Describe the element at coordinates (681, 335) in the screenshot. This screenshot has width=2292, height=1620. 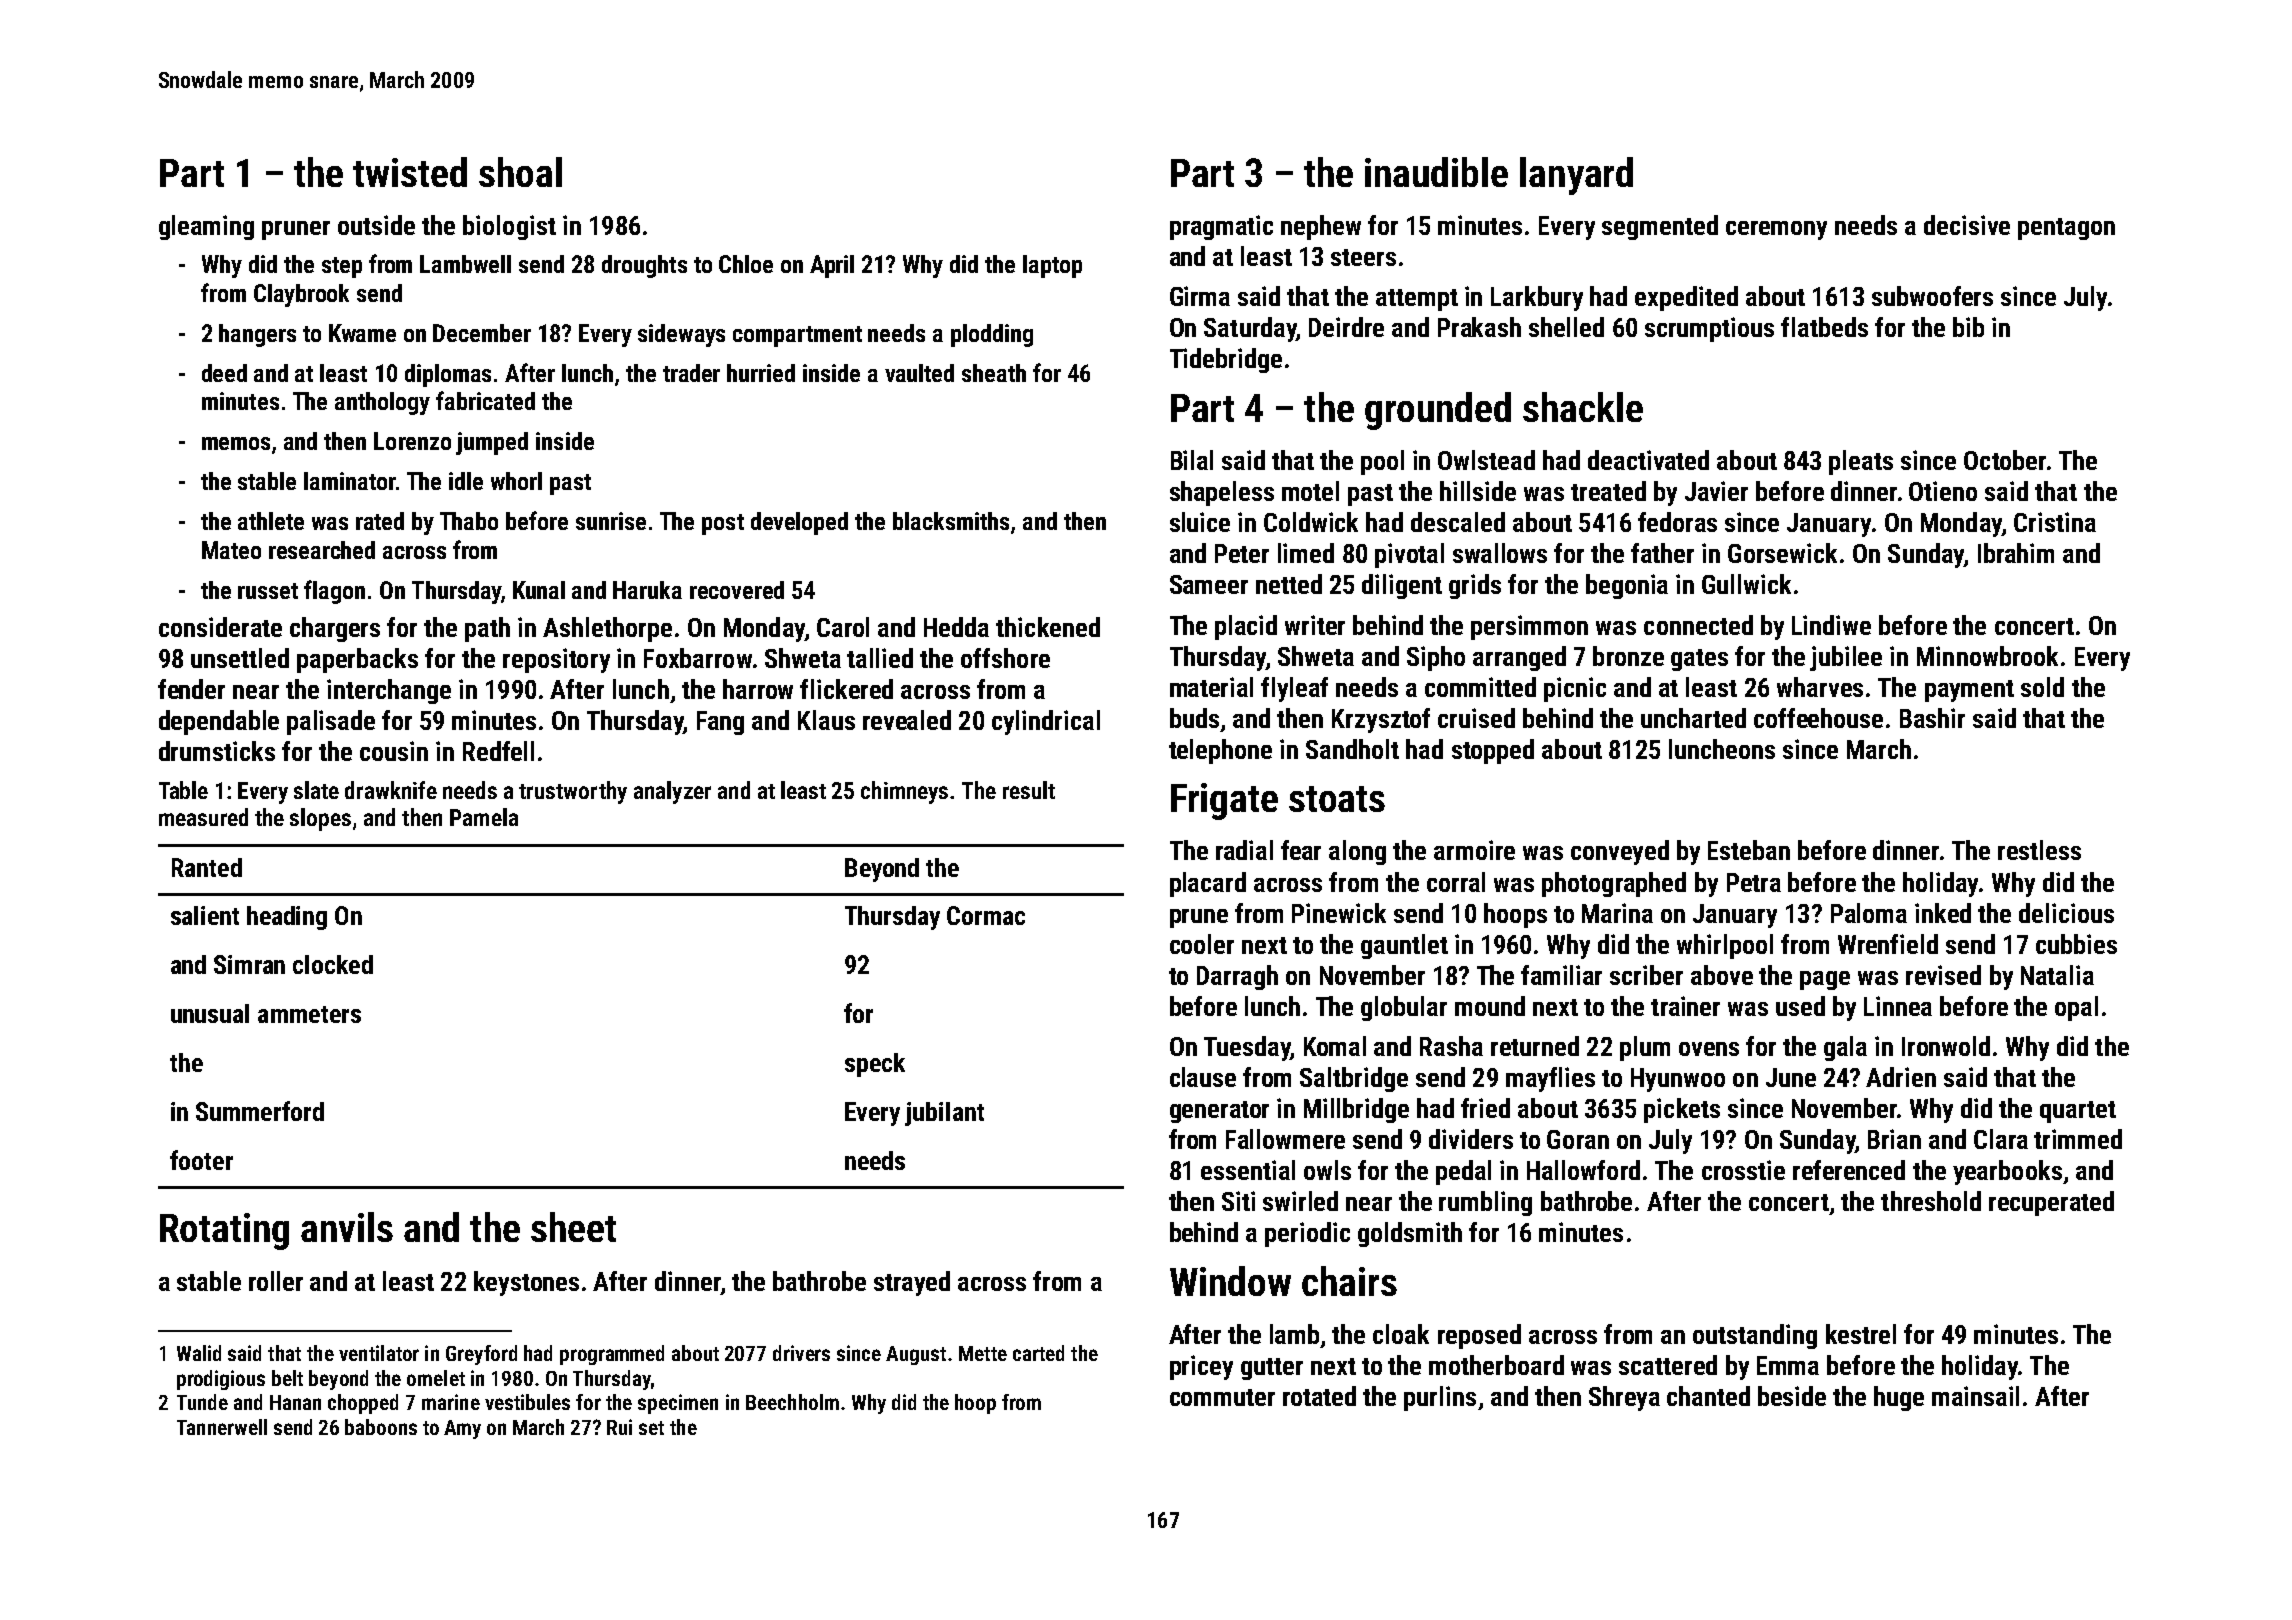
I see `sideways` at that location.
